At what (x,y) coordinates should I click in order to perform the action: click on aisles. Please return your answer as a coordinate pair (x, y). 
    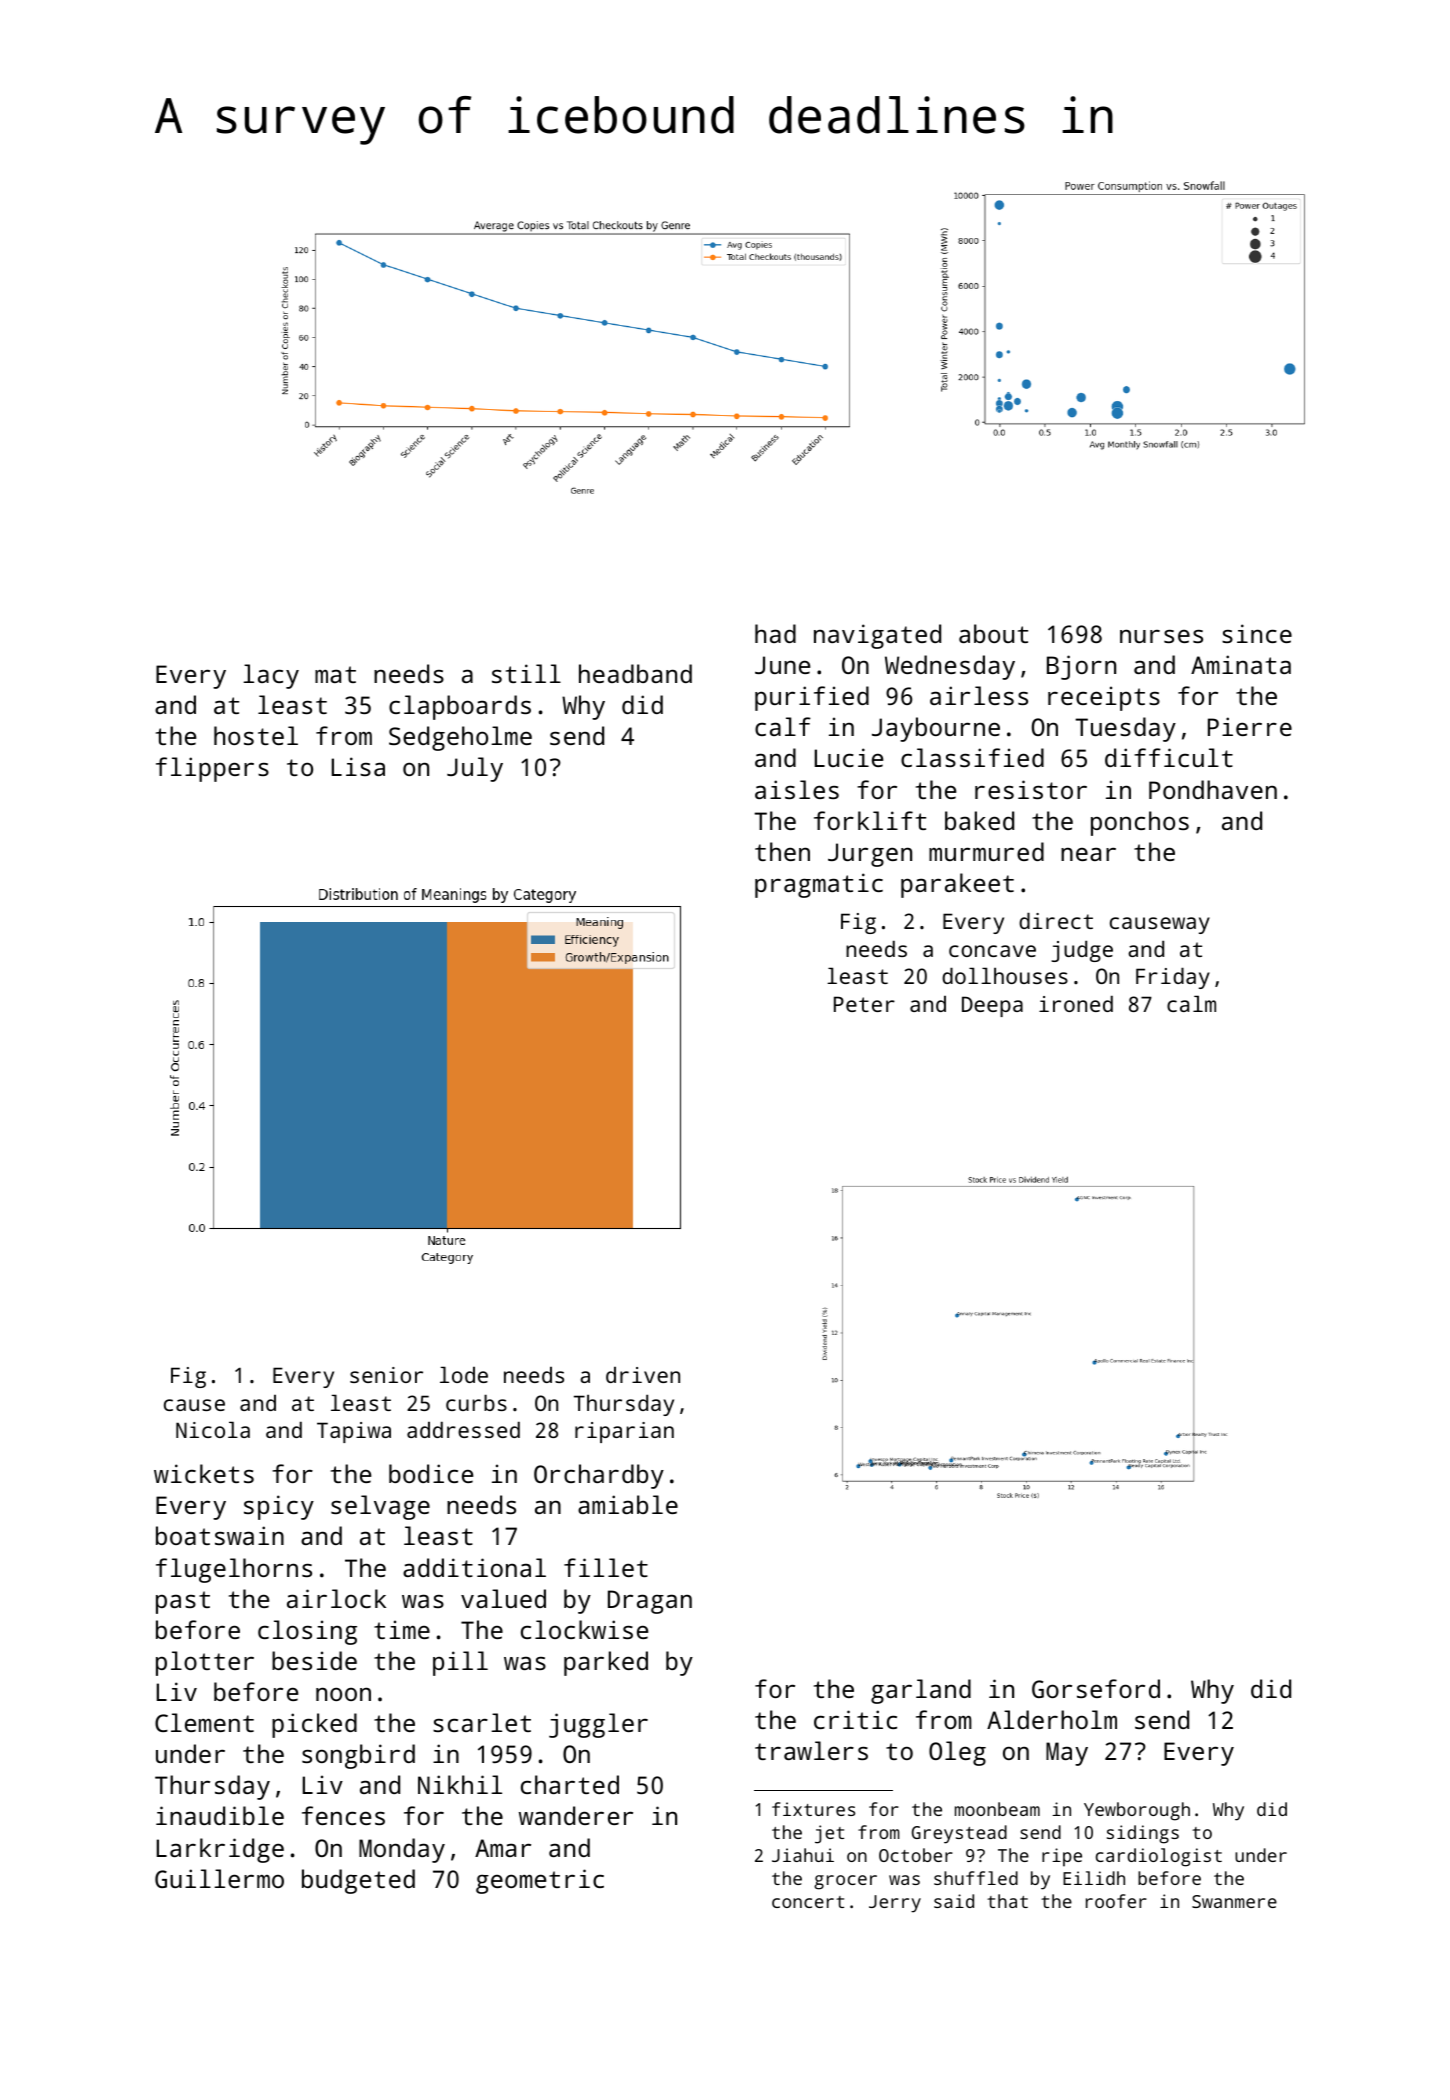
    Looking at the image, I should click on (797, 789).
